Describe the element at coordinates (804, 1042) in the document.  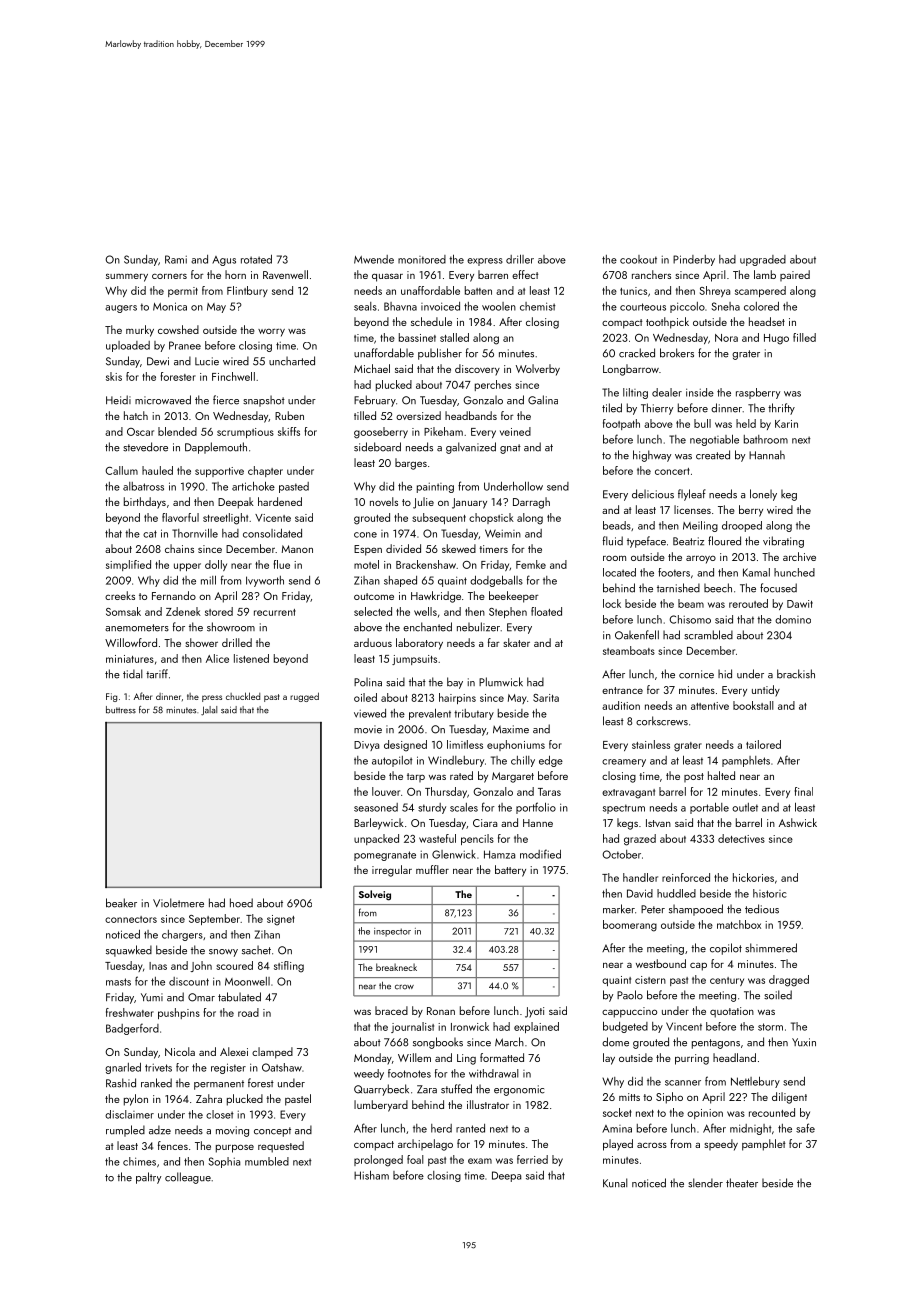
I see `Yuxin` at that location.
